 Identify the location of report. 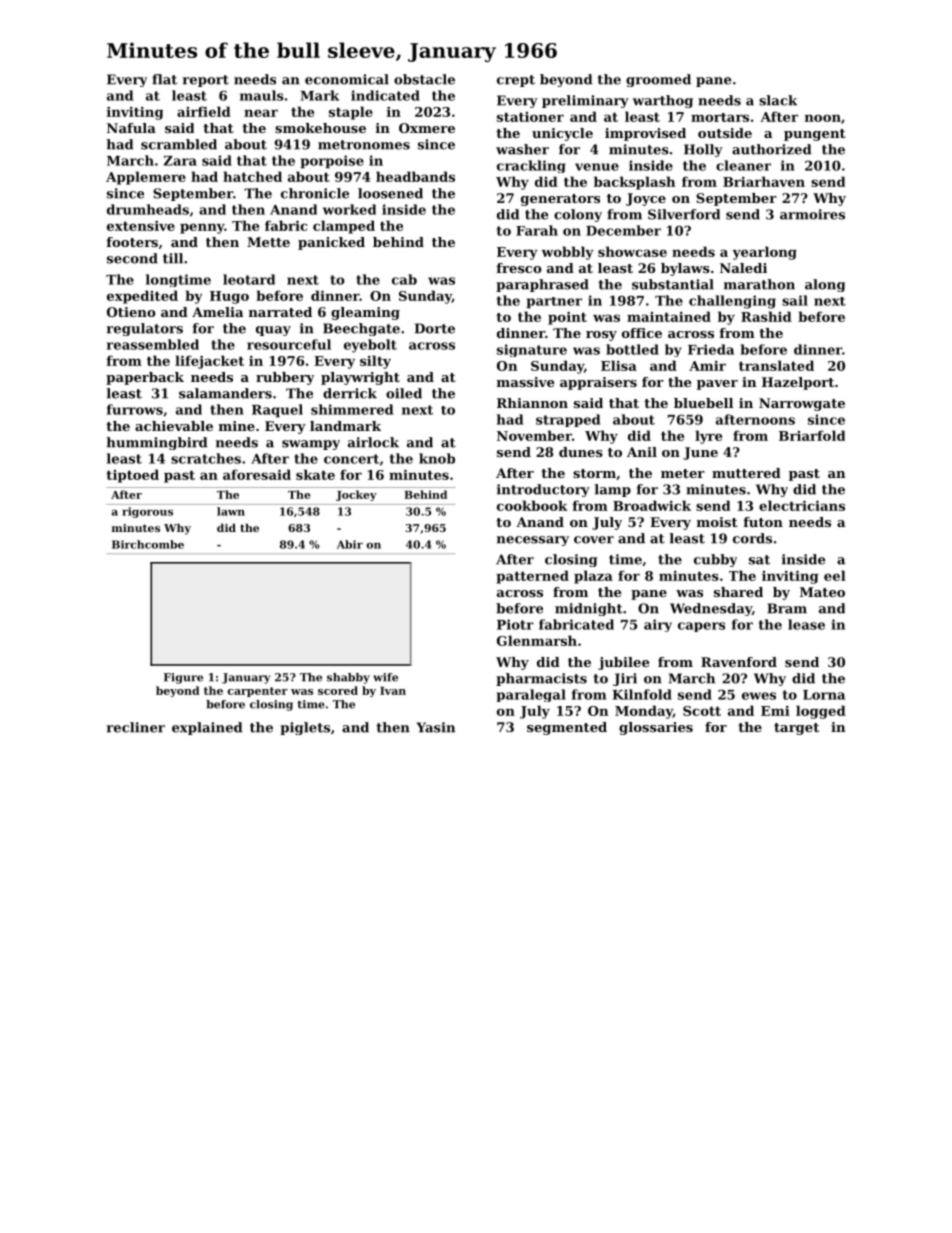
(206, 81).
